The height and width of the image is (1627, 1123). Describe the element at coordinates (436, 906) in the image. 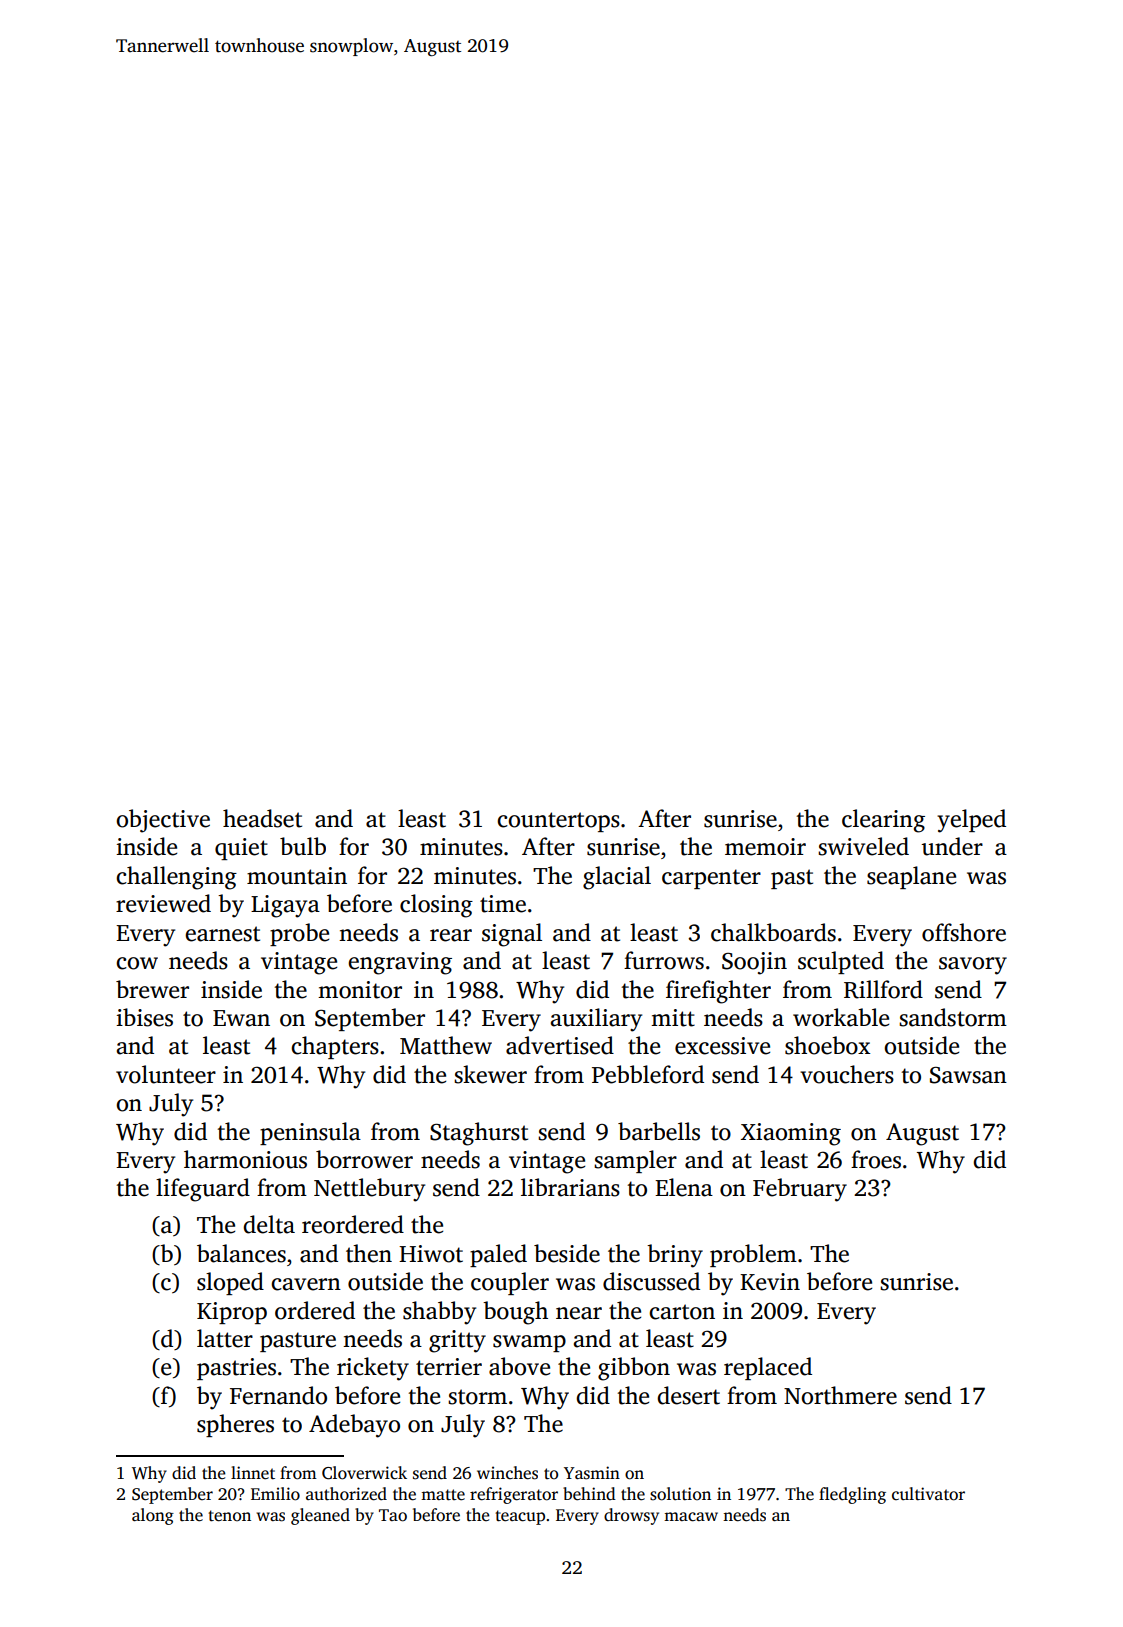

I see `closing` at that location.
